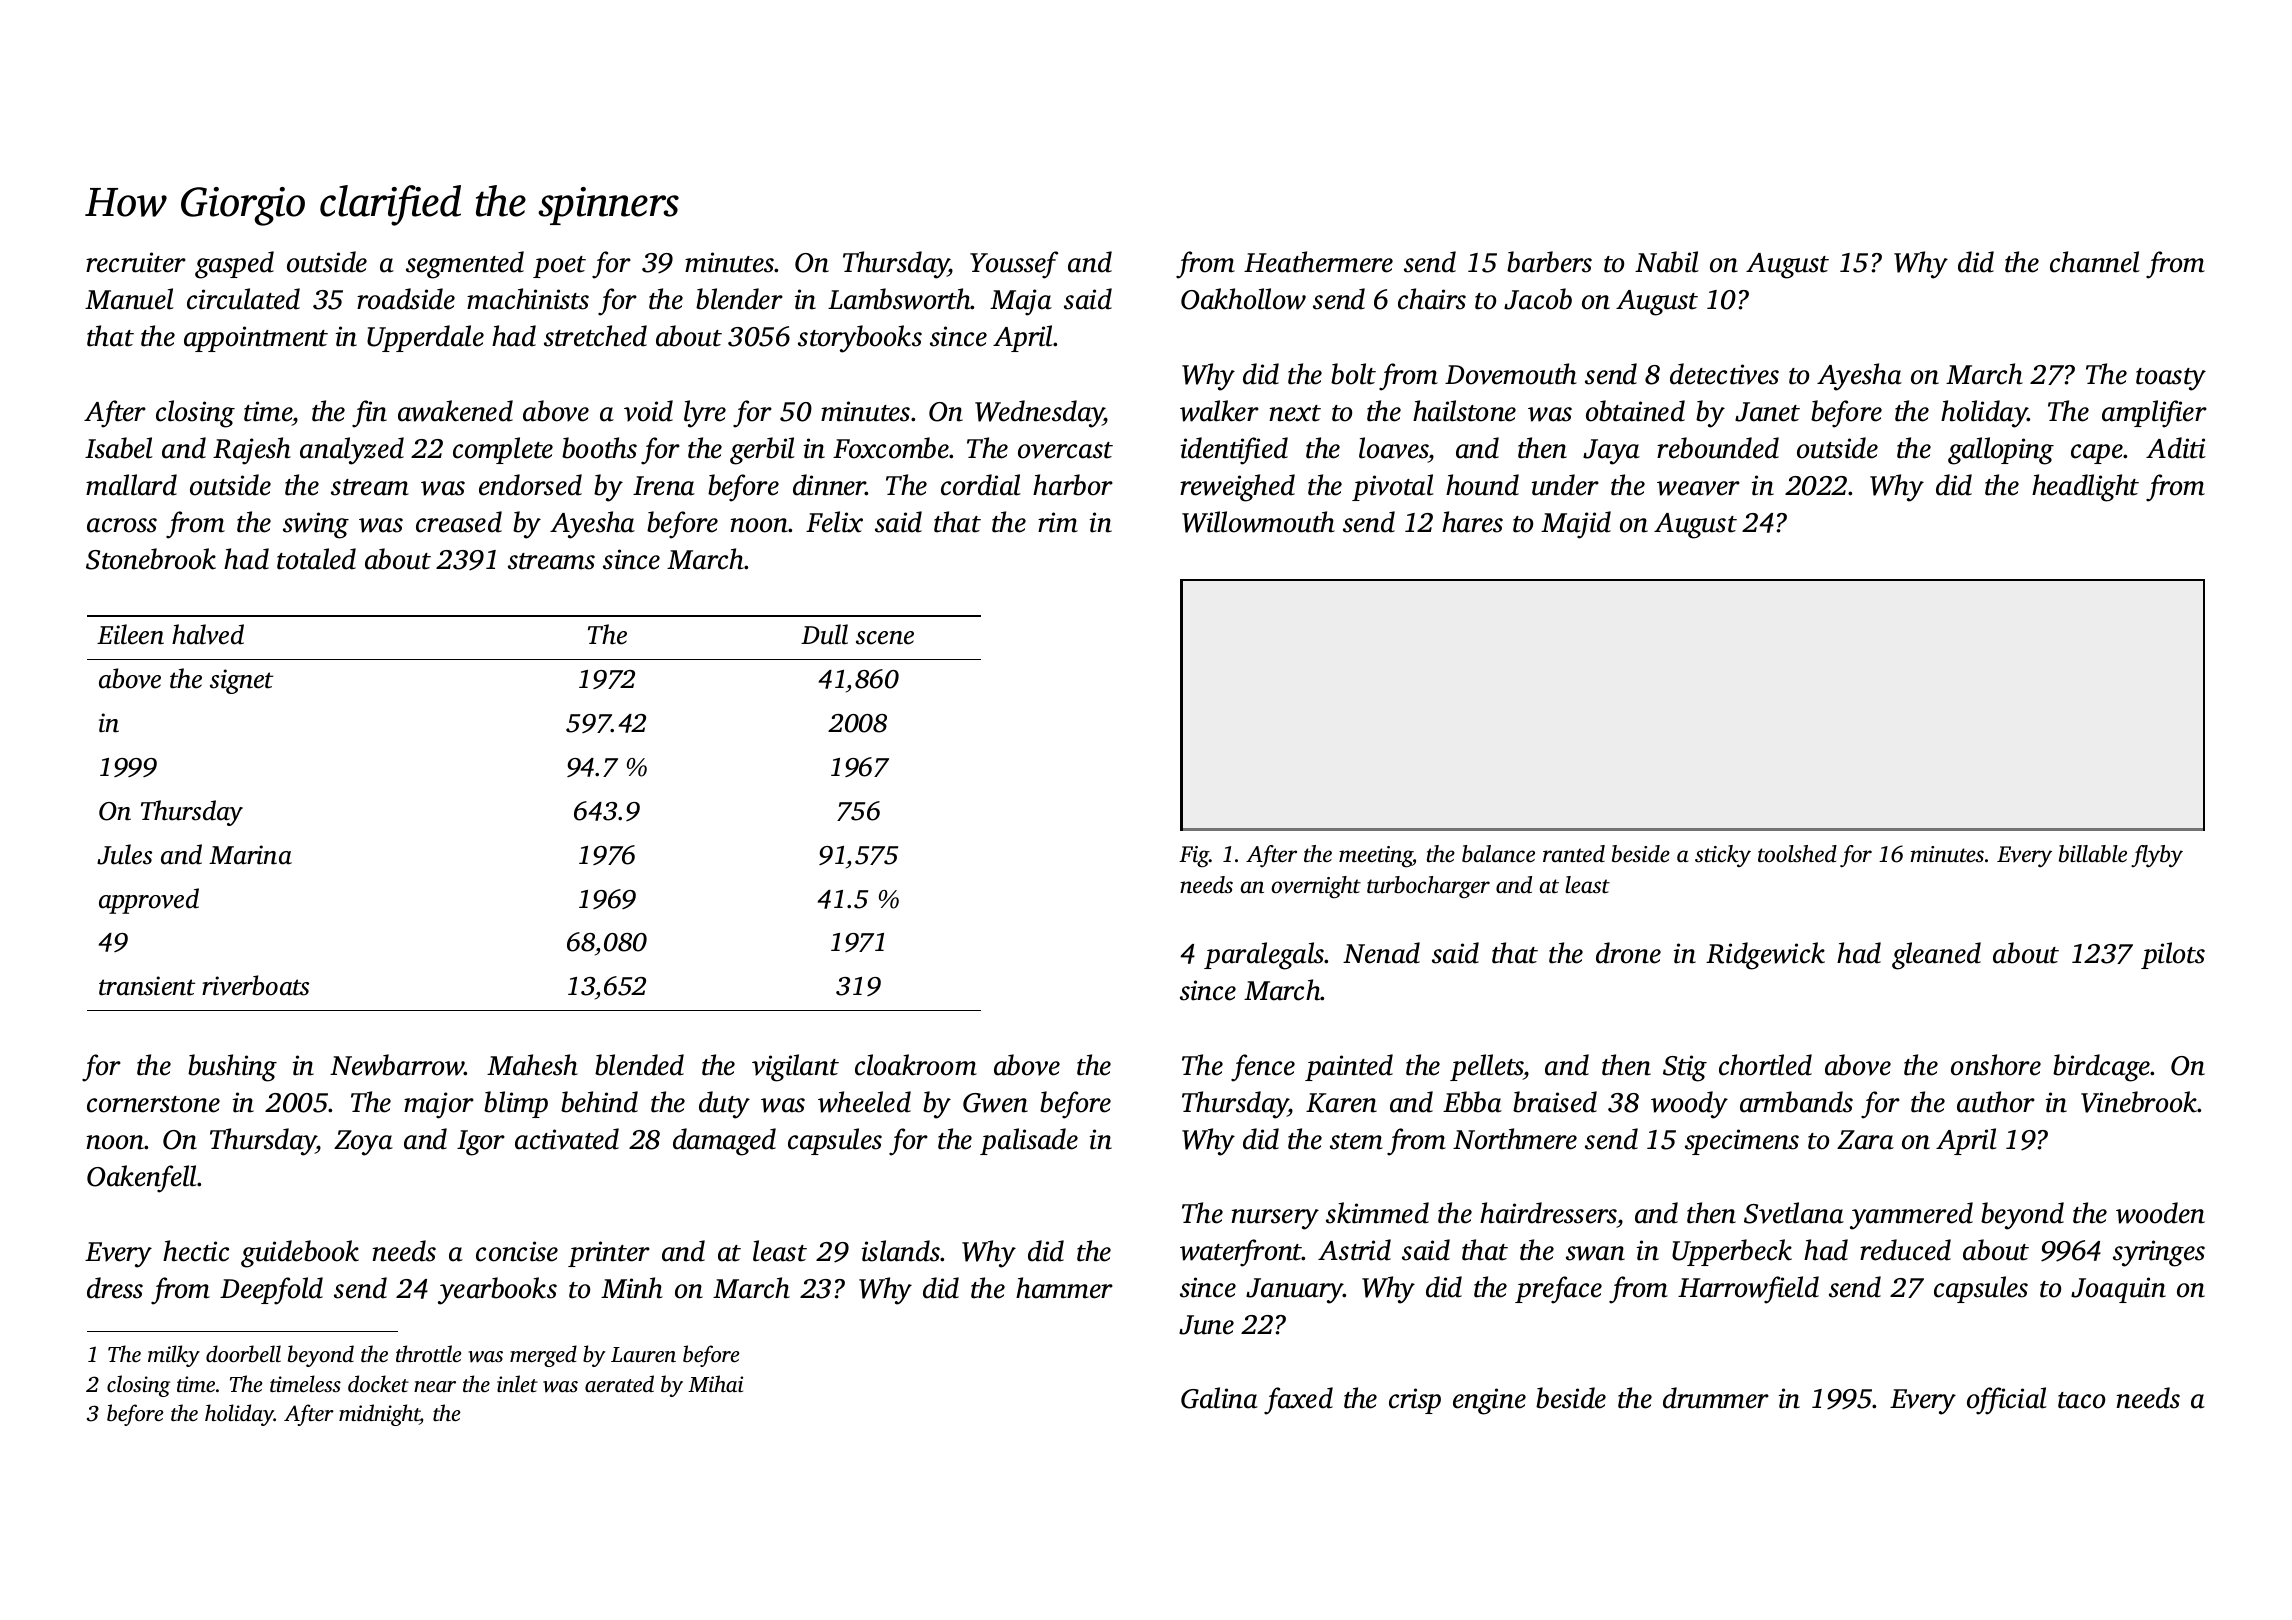  I want to click on barbers, so click(1549, 262).
